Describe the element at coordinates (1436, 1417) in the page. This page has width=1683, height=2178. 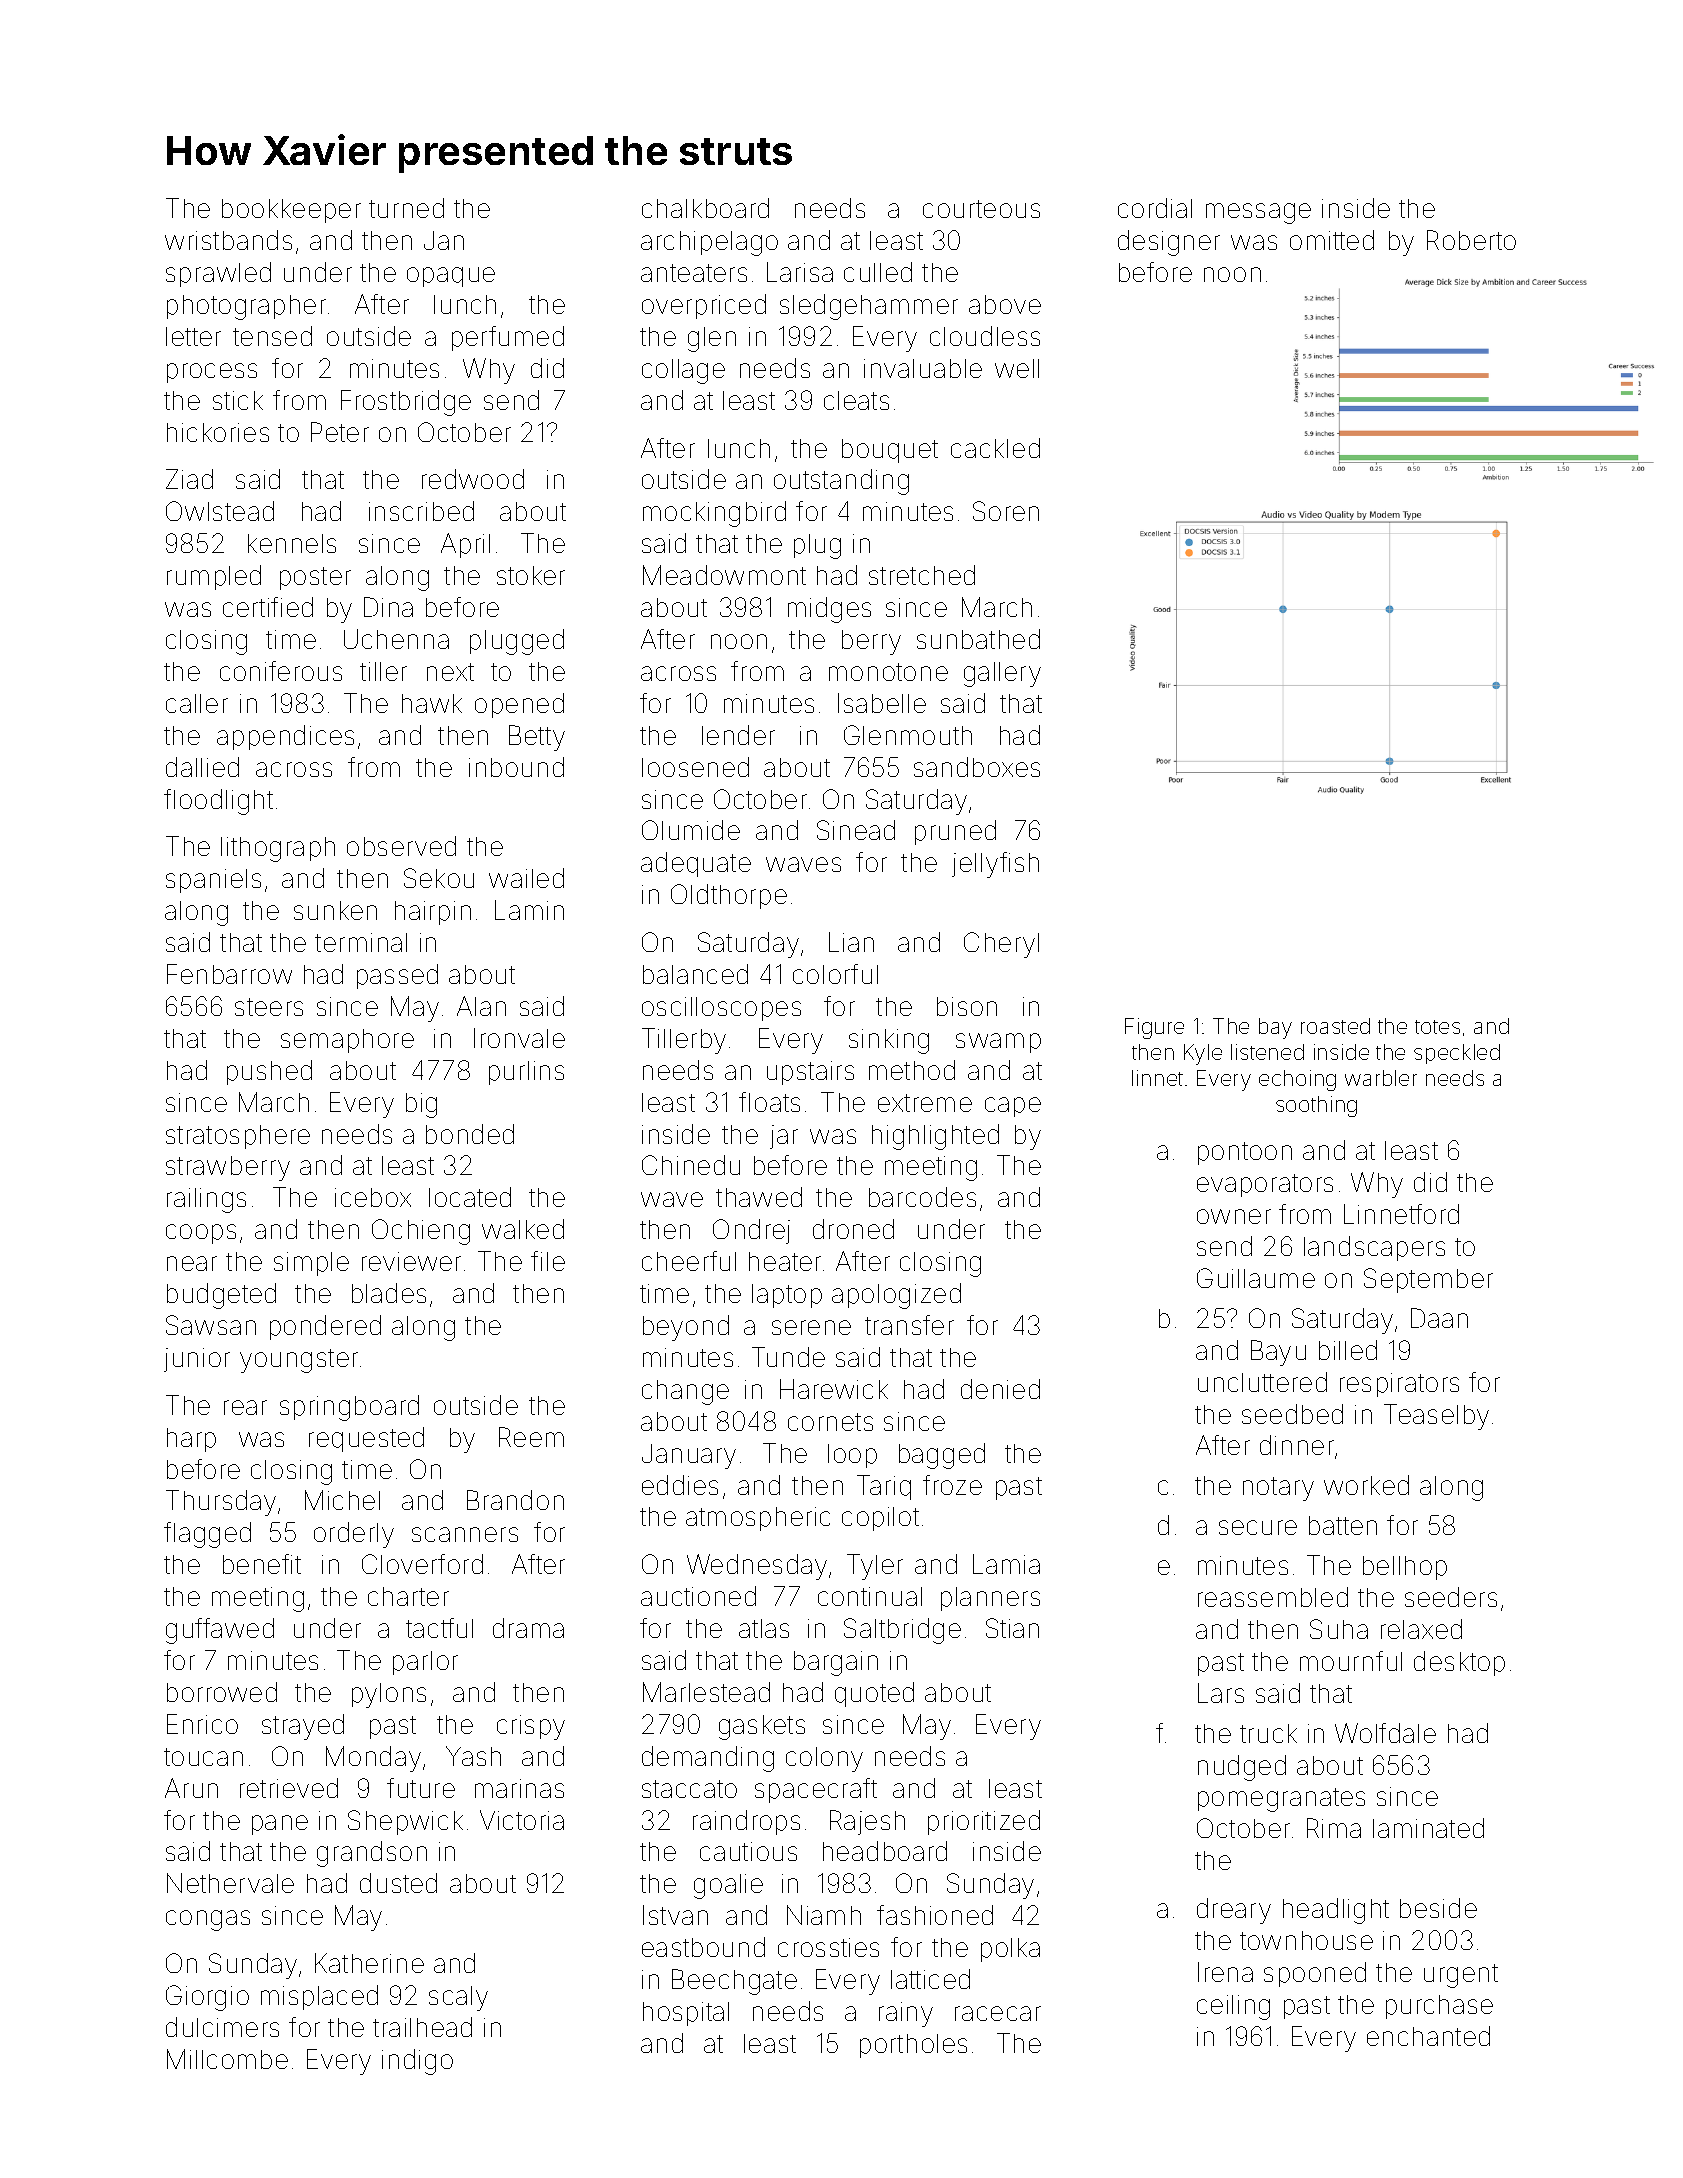
I see `Teaselby` at that location.
